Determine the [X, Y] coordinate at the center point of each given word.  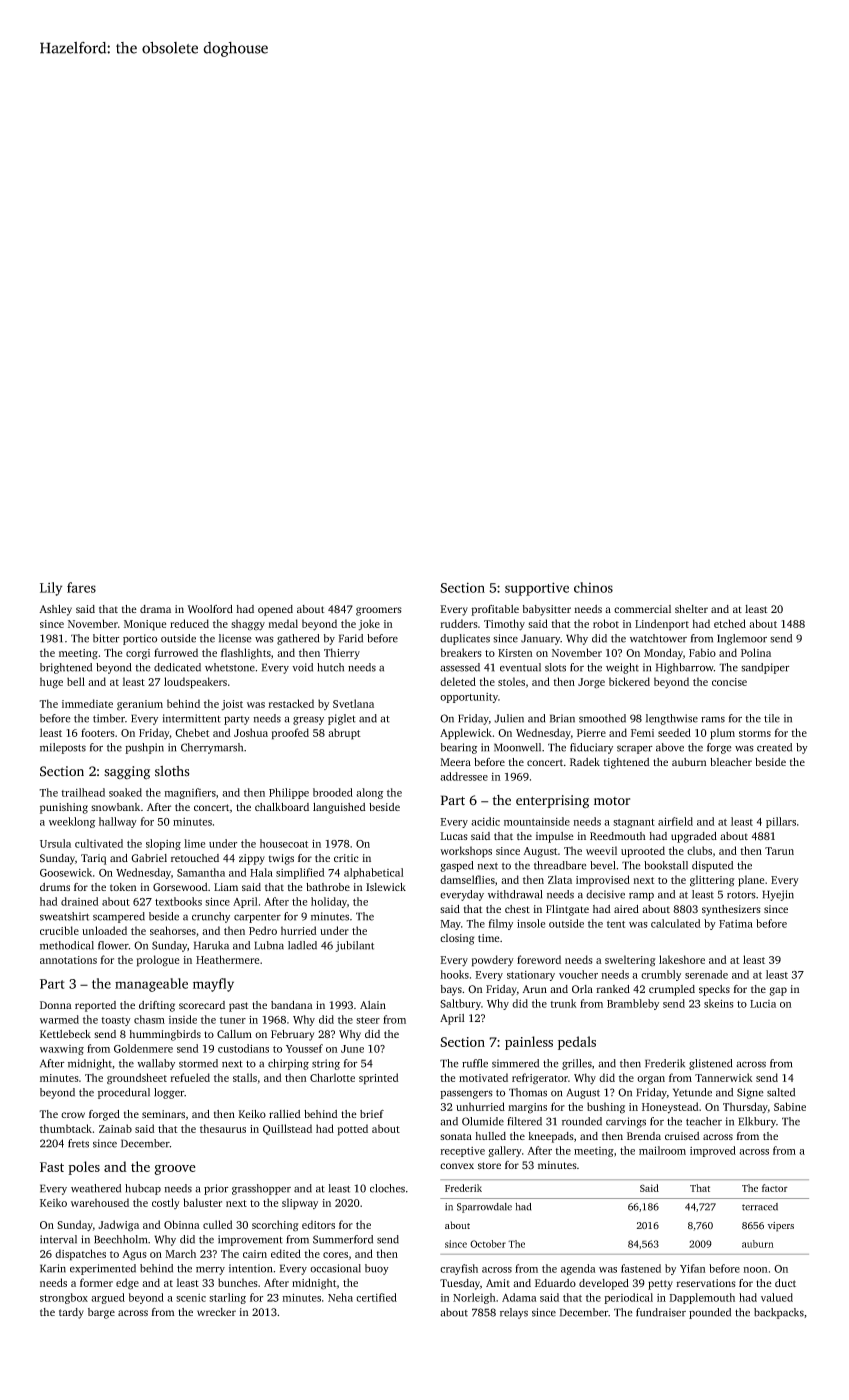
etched [730, 623]
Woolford [210, 609]
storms [755, 733]
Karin [53, 1268]
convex [457, 1166]
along [369, 793]
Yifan [693, 1268]
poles [84, 1168]
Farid [351, 638]
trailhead [83, 792]
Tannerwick [724, 1077]
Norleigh [474, 1298]
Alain [373, 1005]
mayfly [213, 985]
